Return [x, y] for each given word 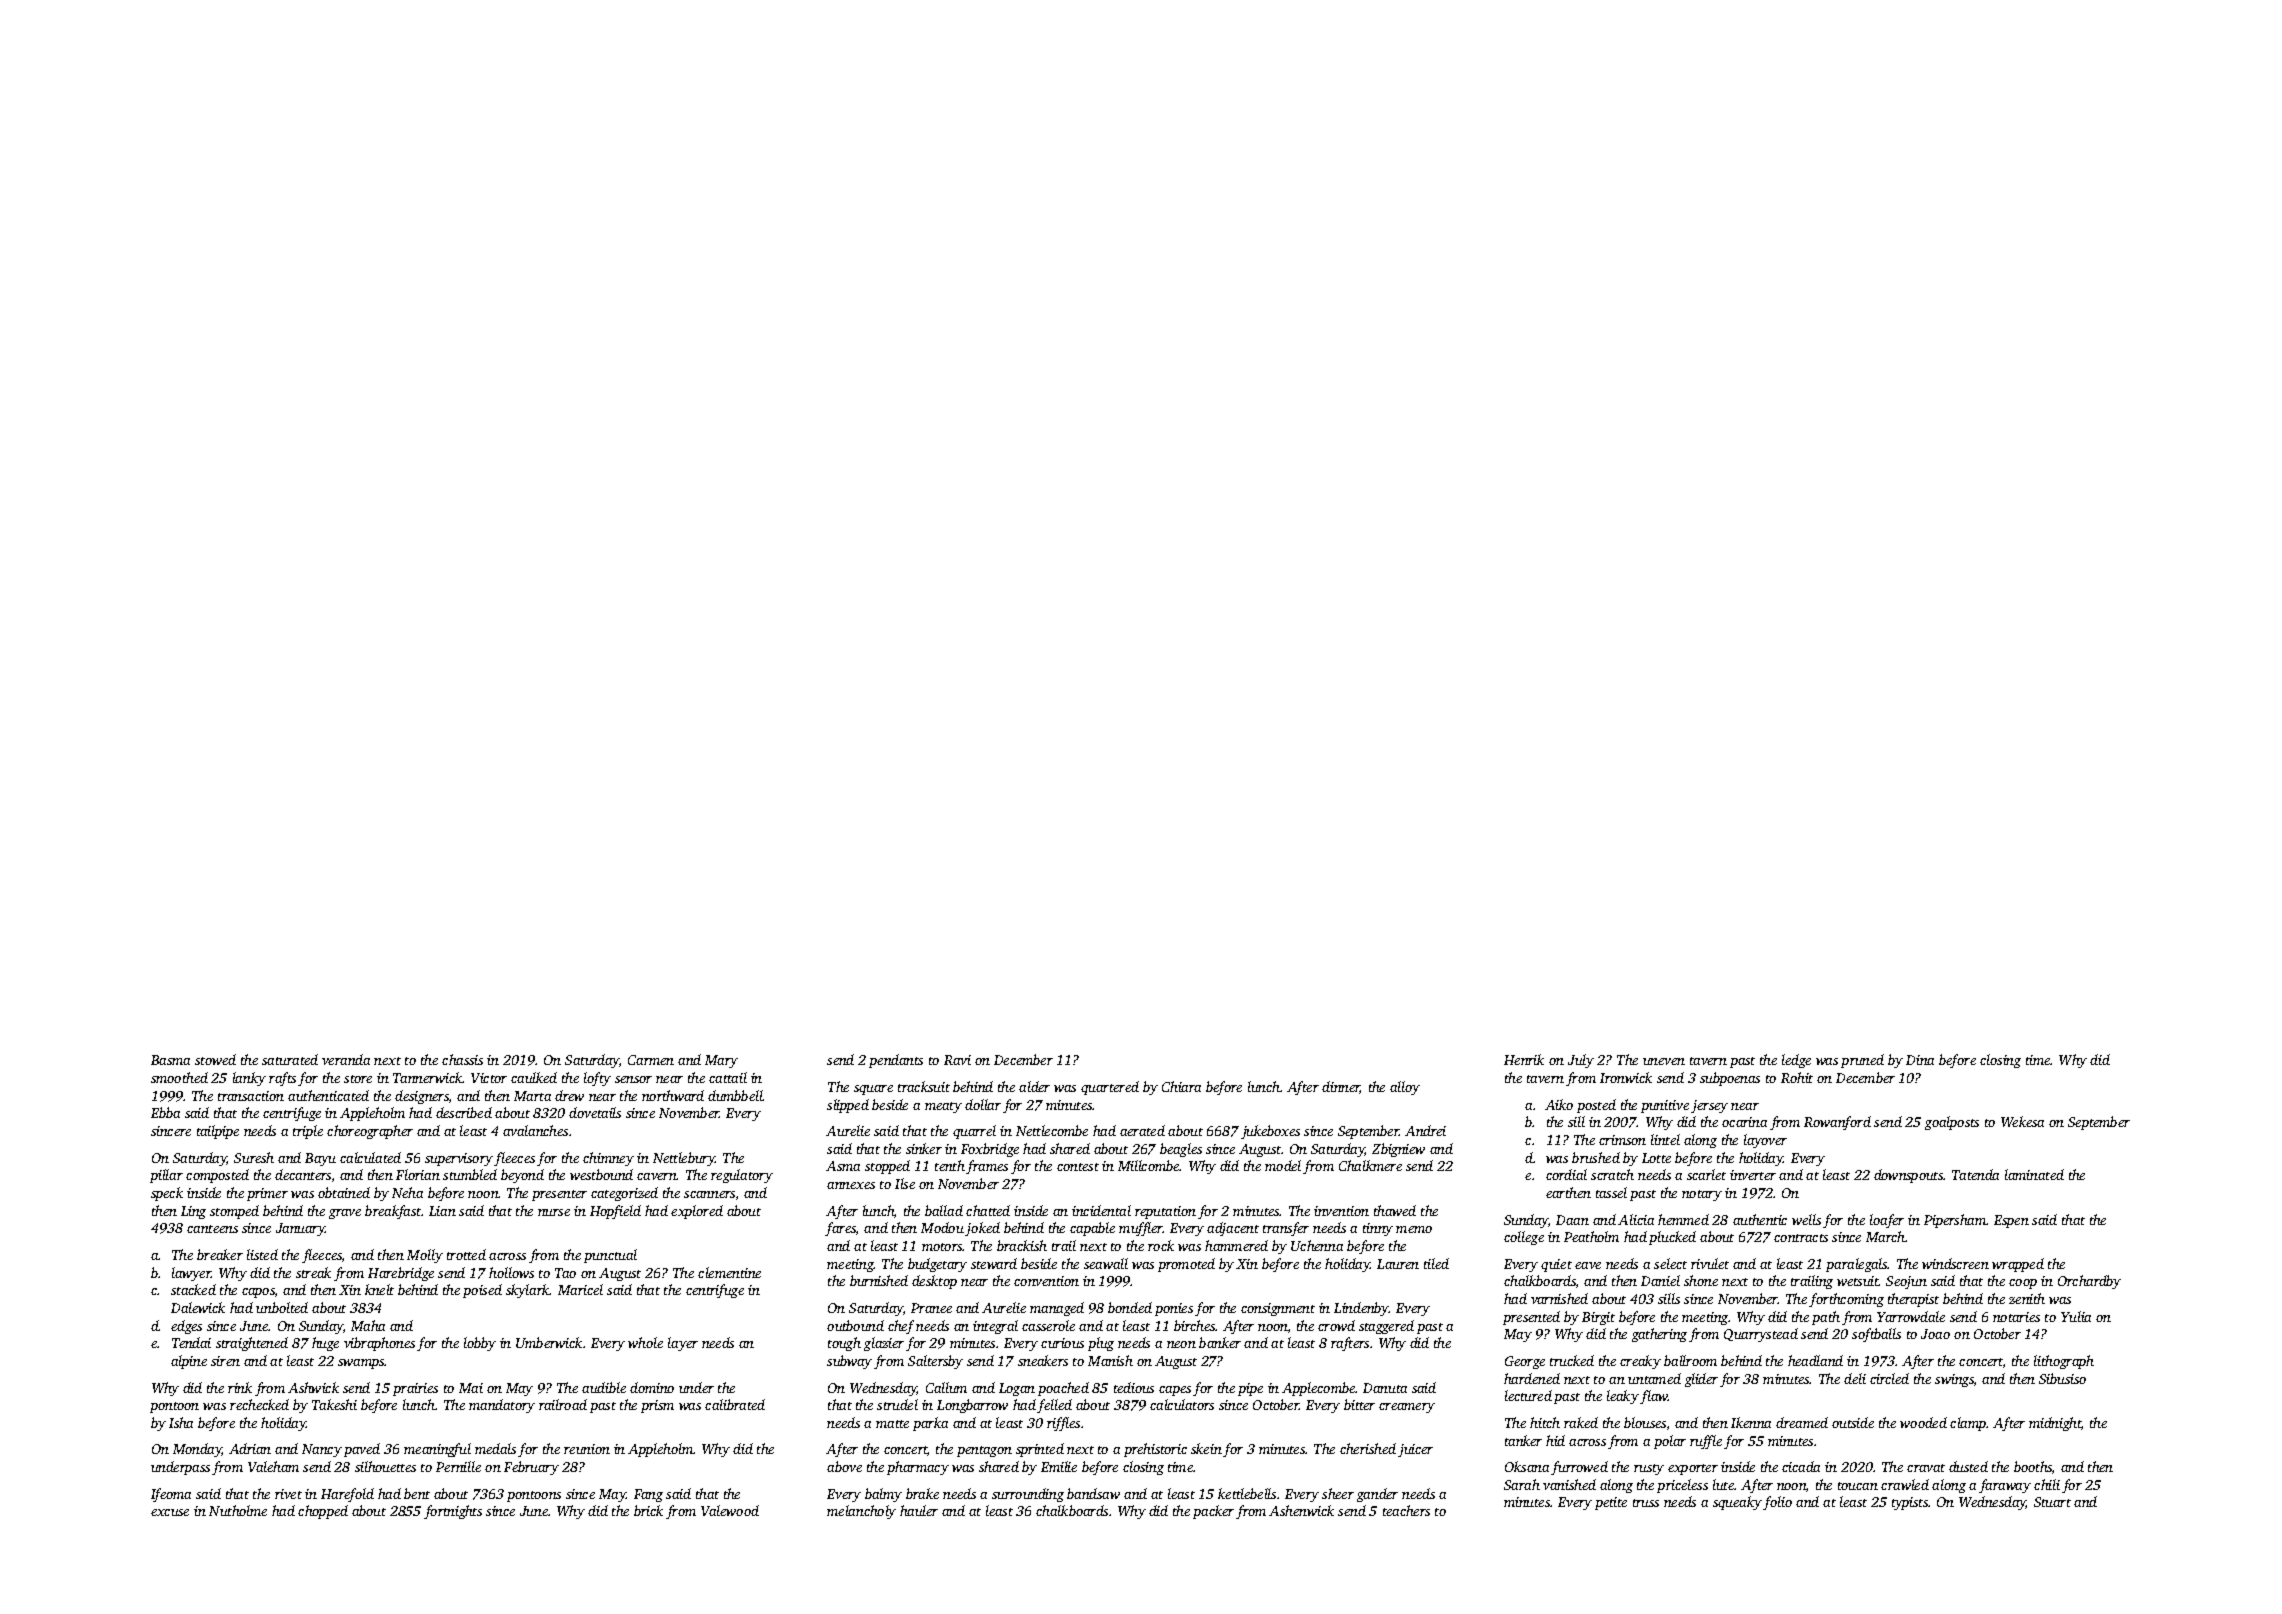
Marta [532, 1096]
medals [495, 1448]
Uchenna [1317, 1245]
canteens [212, 1229]
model [1283, 1165]
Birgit [1598, 1318]
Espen [2011, 1221]
